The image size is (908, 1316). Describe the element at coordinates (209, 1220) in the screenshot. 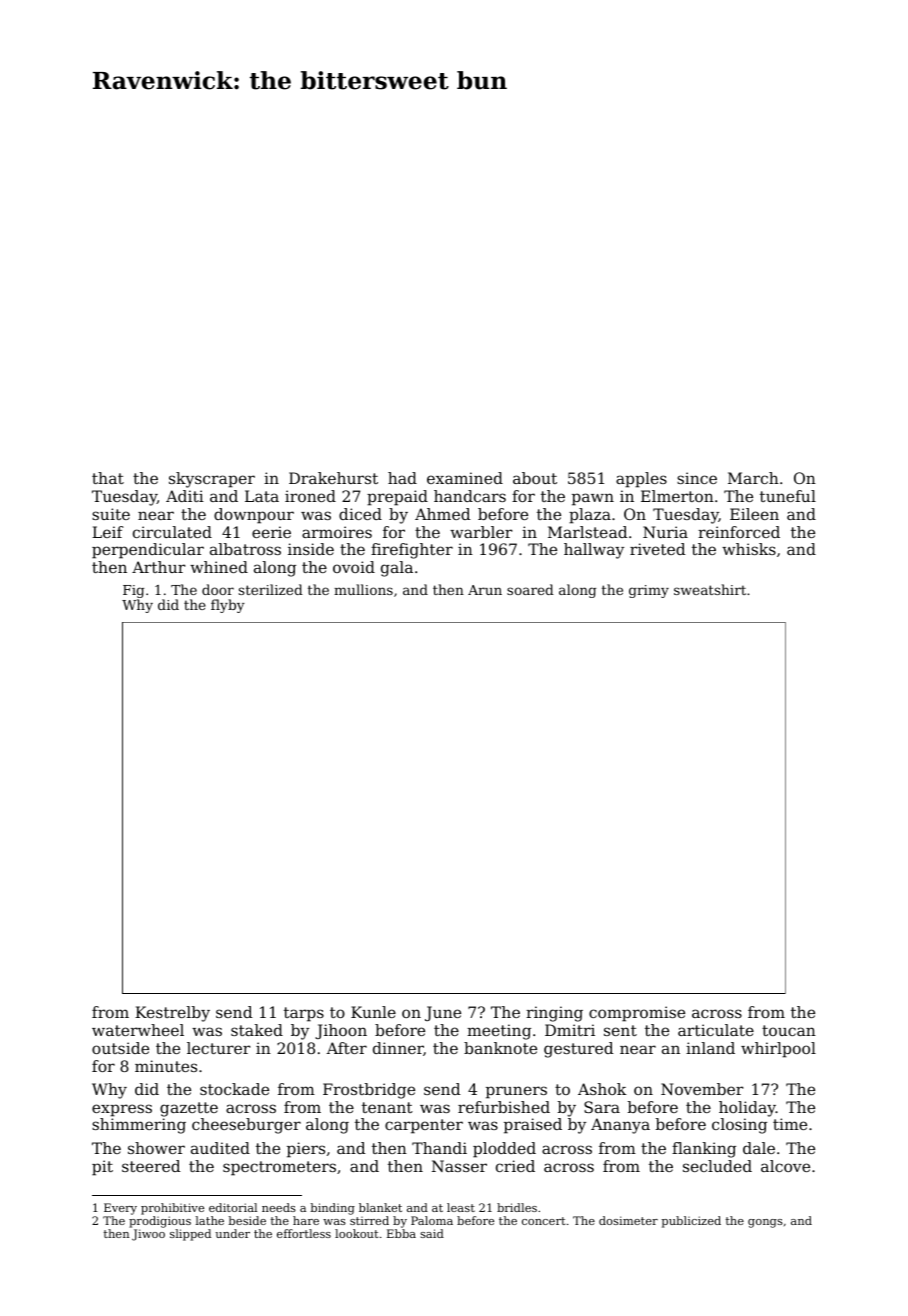

I see `lathe` at that location.
